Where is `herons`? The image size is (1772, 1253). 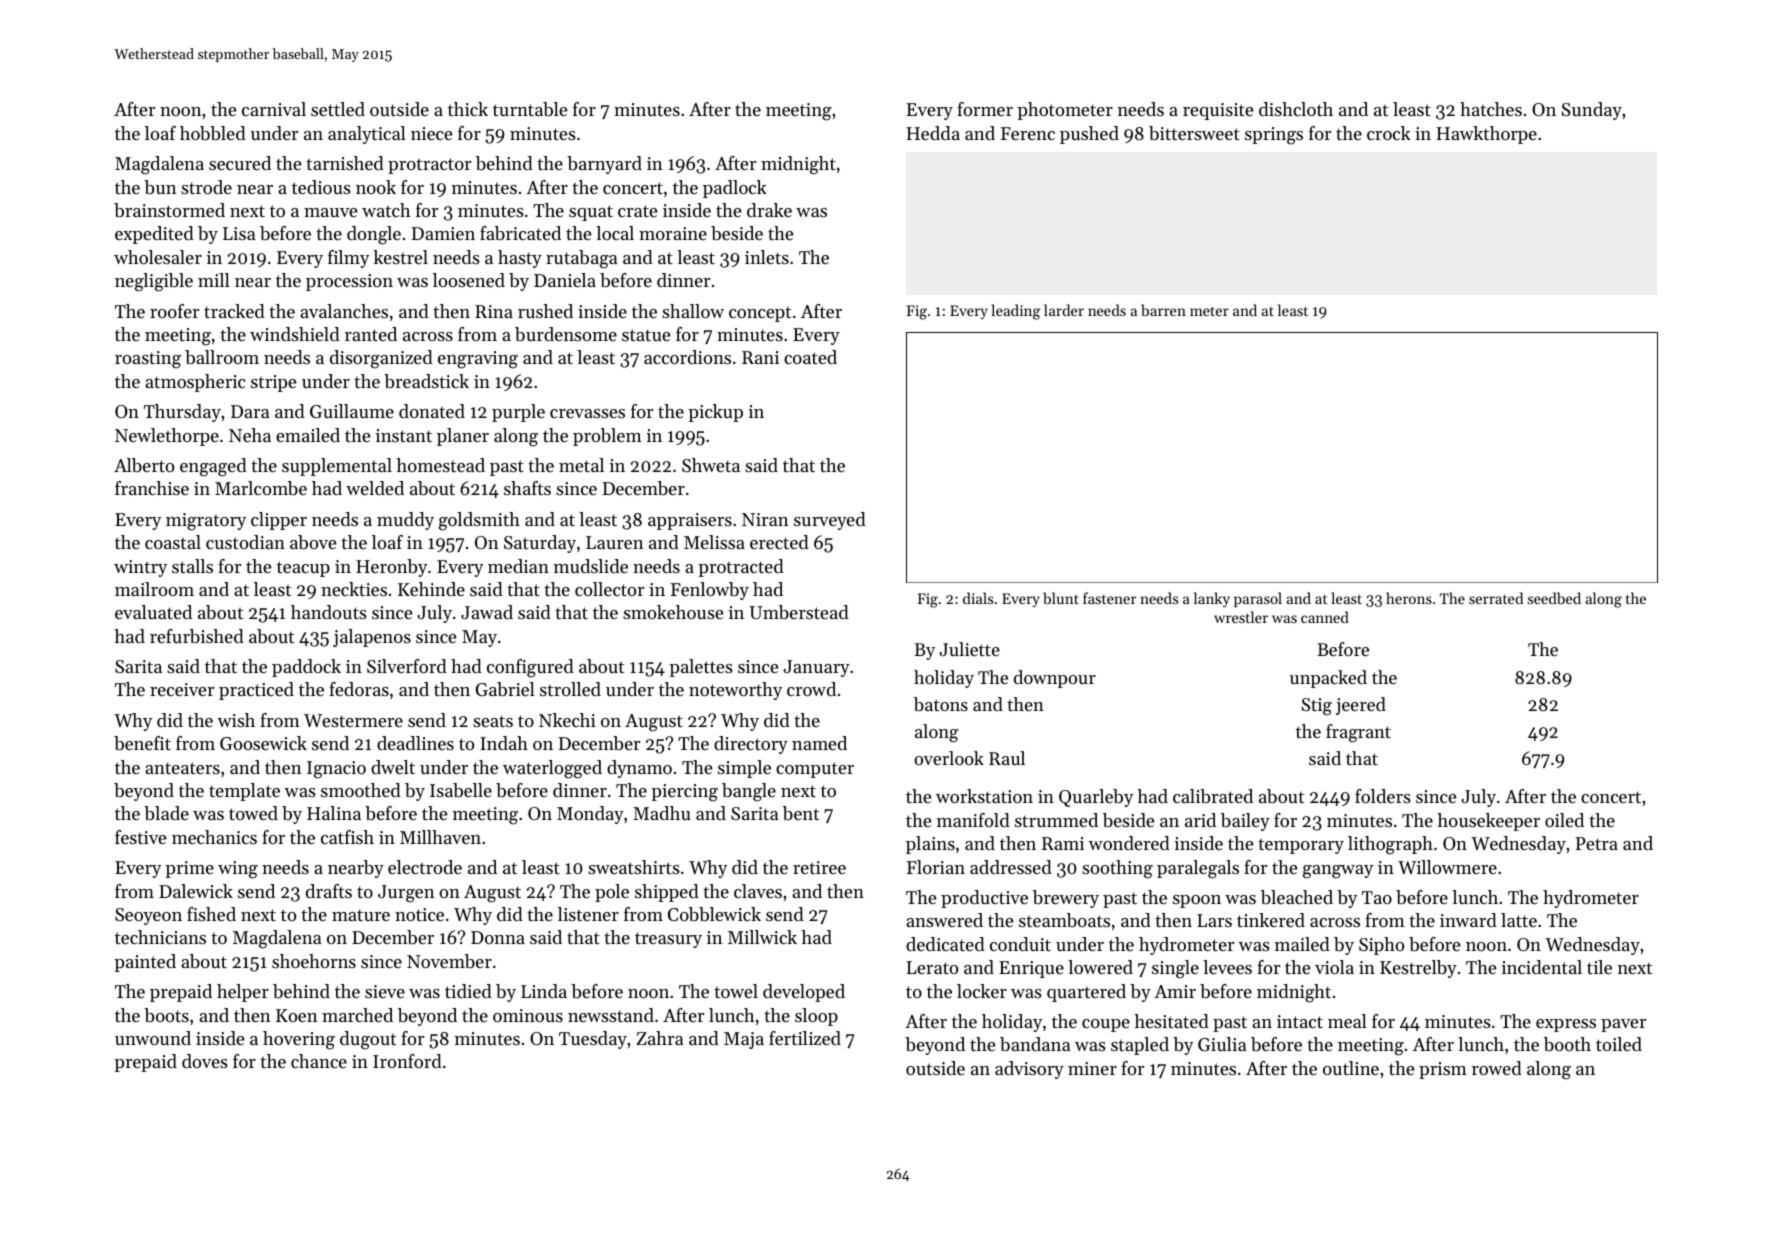
herons is located at coordinates (1409, 598).
